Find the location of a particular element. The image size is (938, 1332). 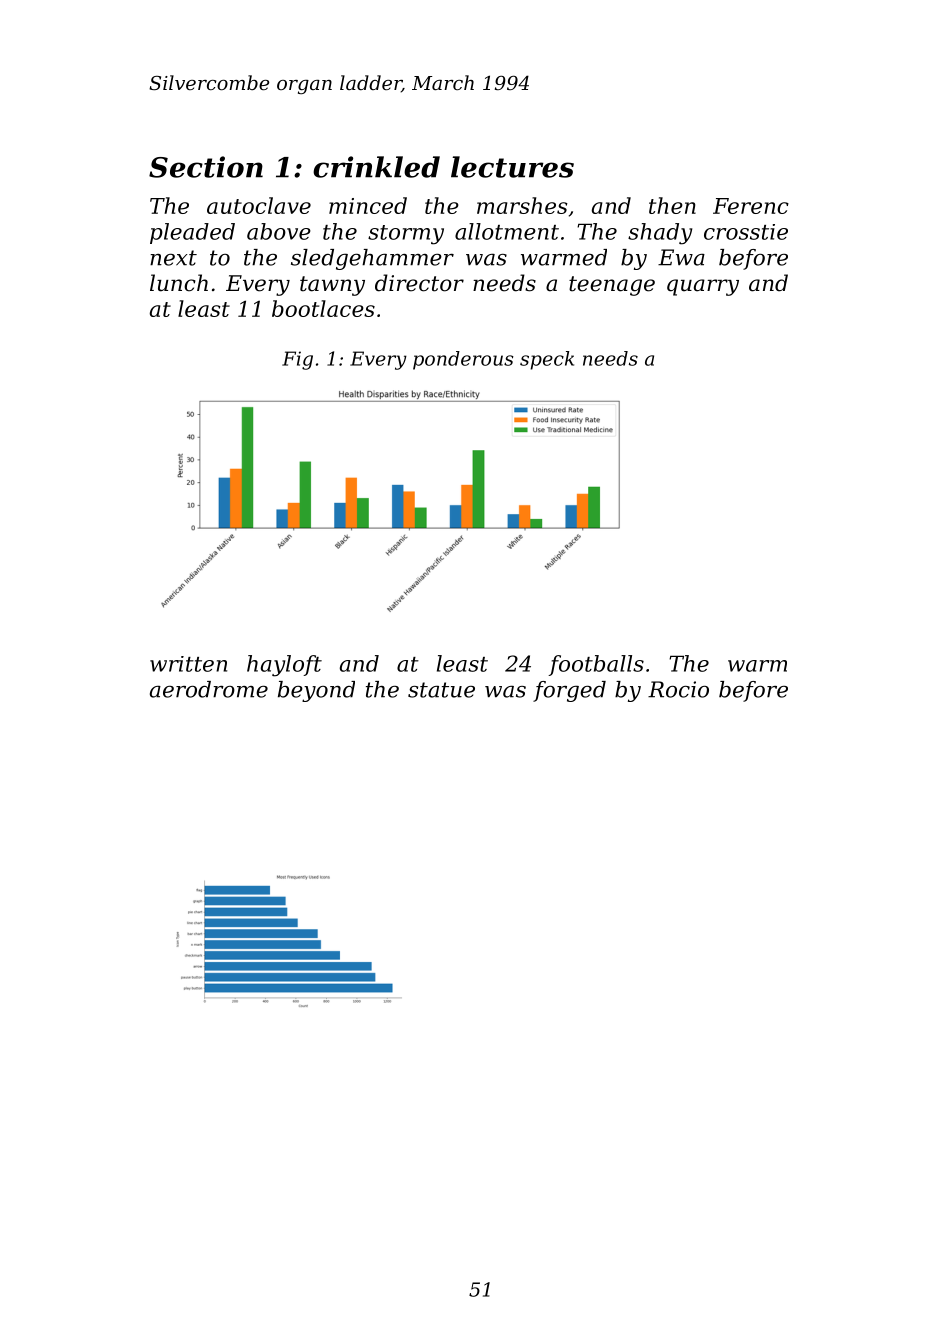

aerodrome is located at coordinates (209, 689).
